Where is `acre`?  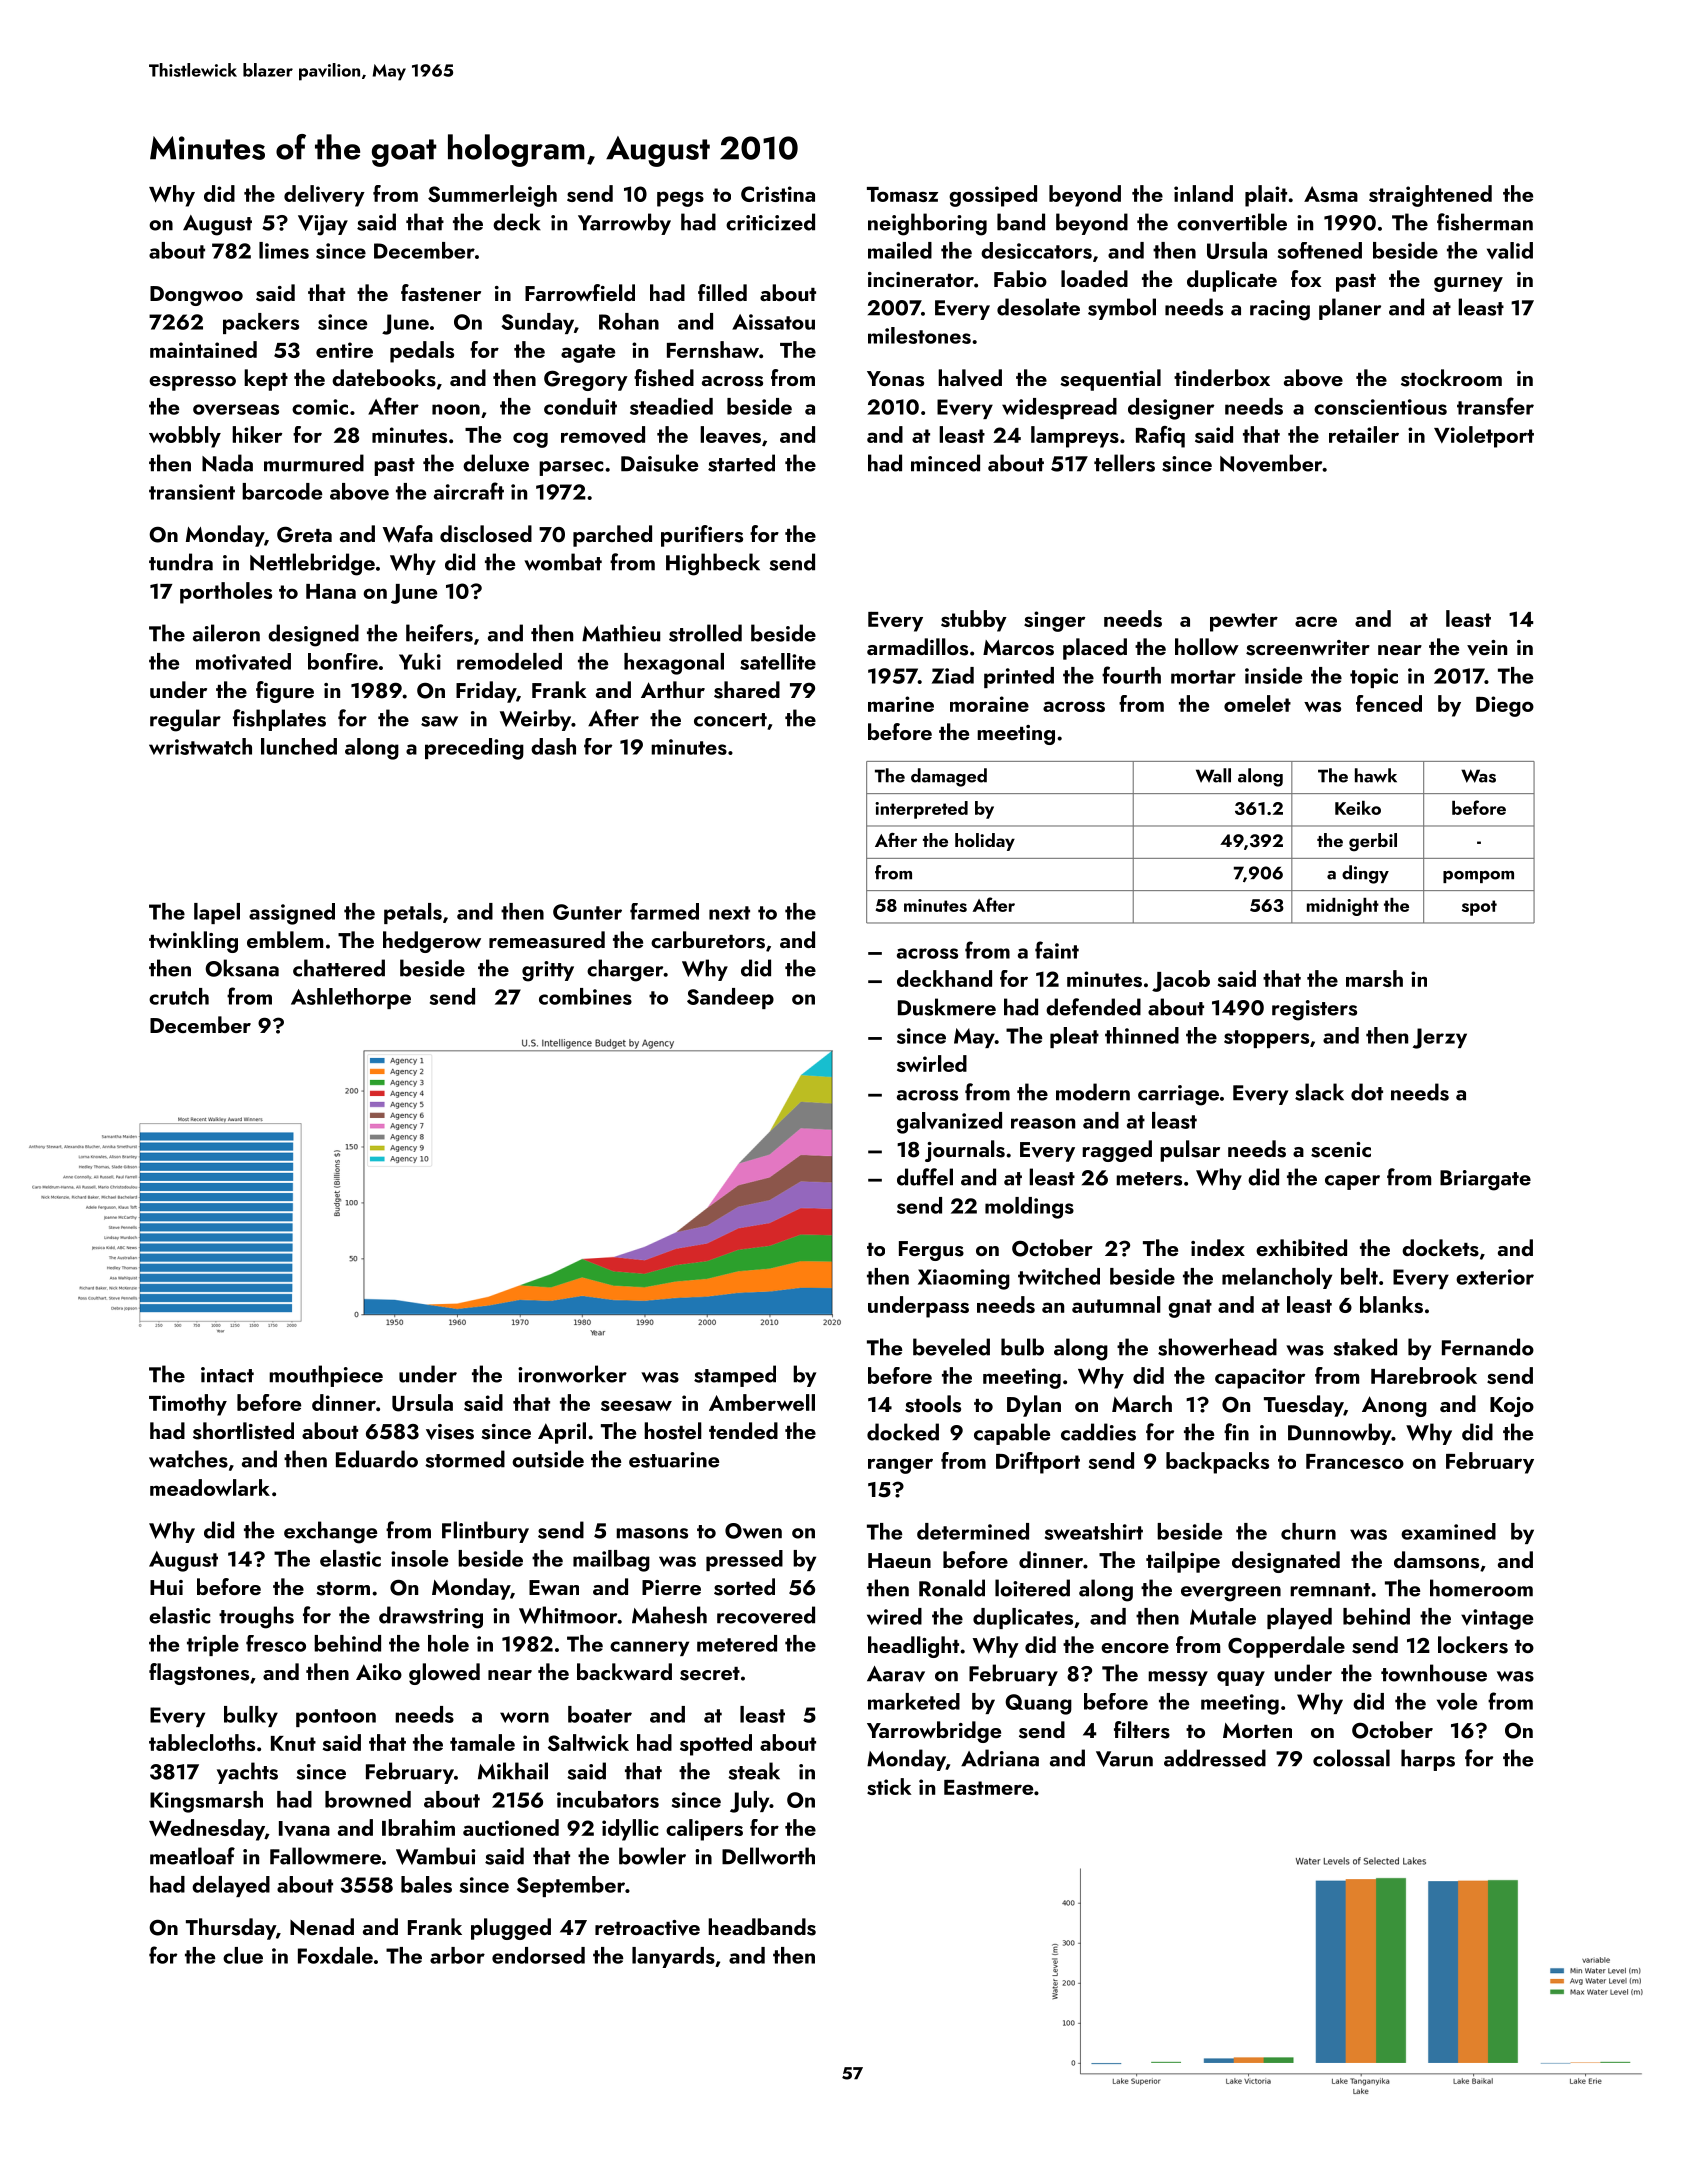 acre is located at coordinates (1316, 621).
